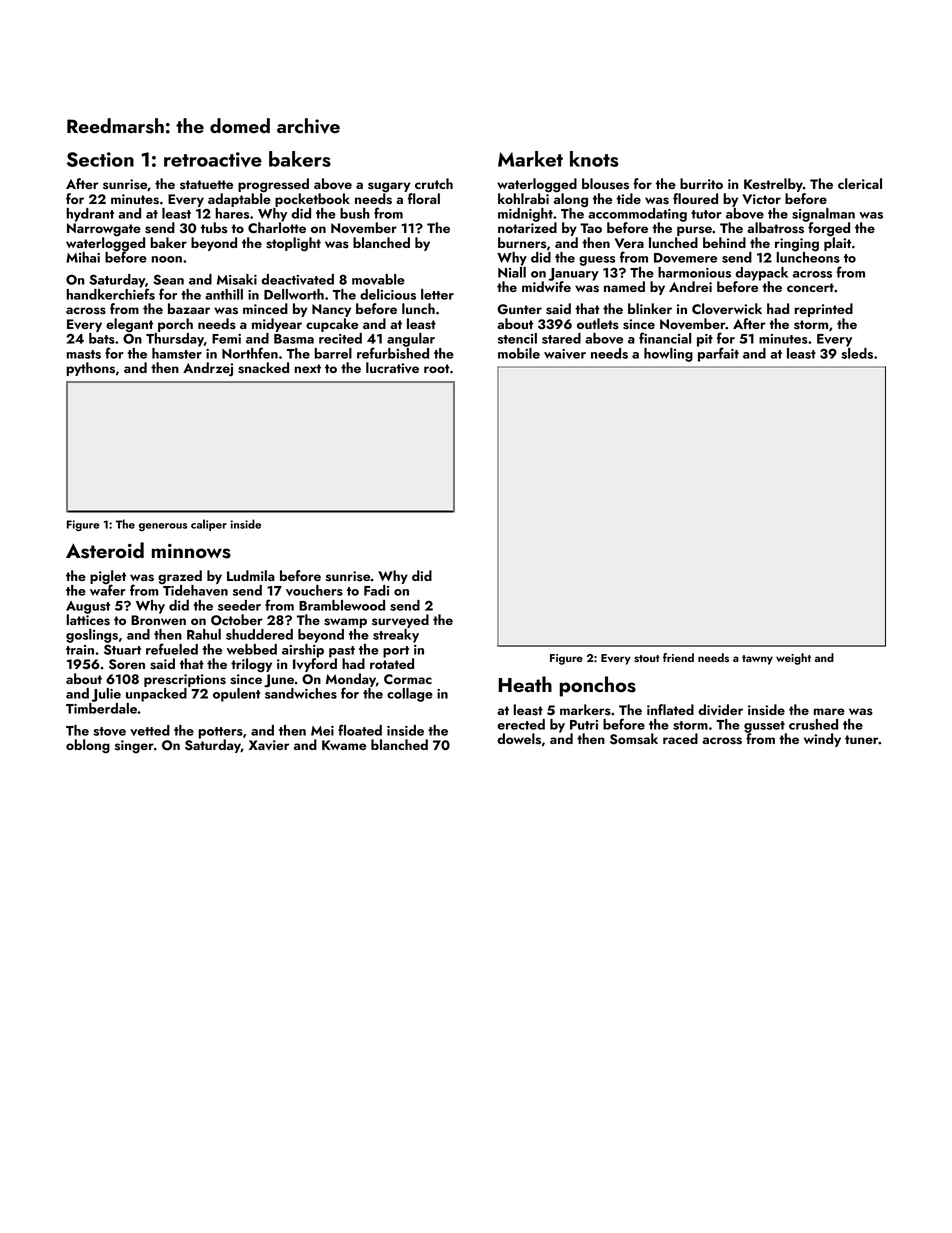  What do you see at coordinates (213, 159) in the screenshot?
I see `retroactive` at bounding box center [213, 159].
